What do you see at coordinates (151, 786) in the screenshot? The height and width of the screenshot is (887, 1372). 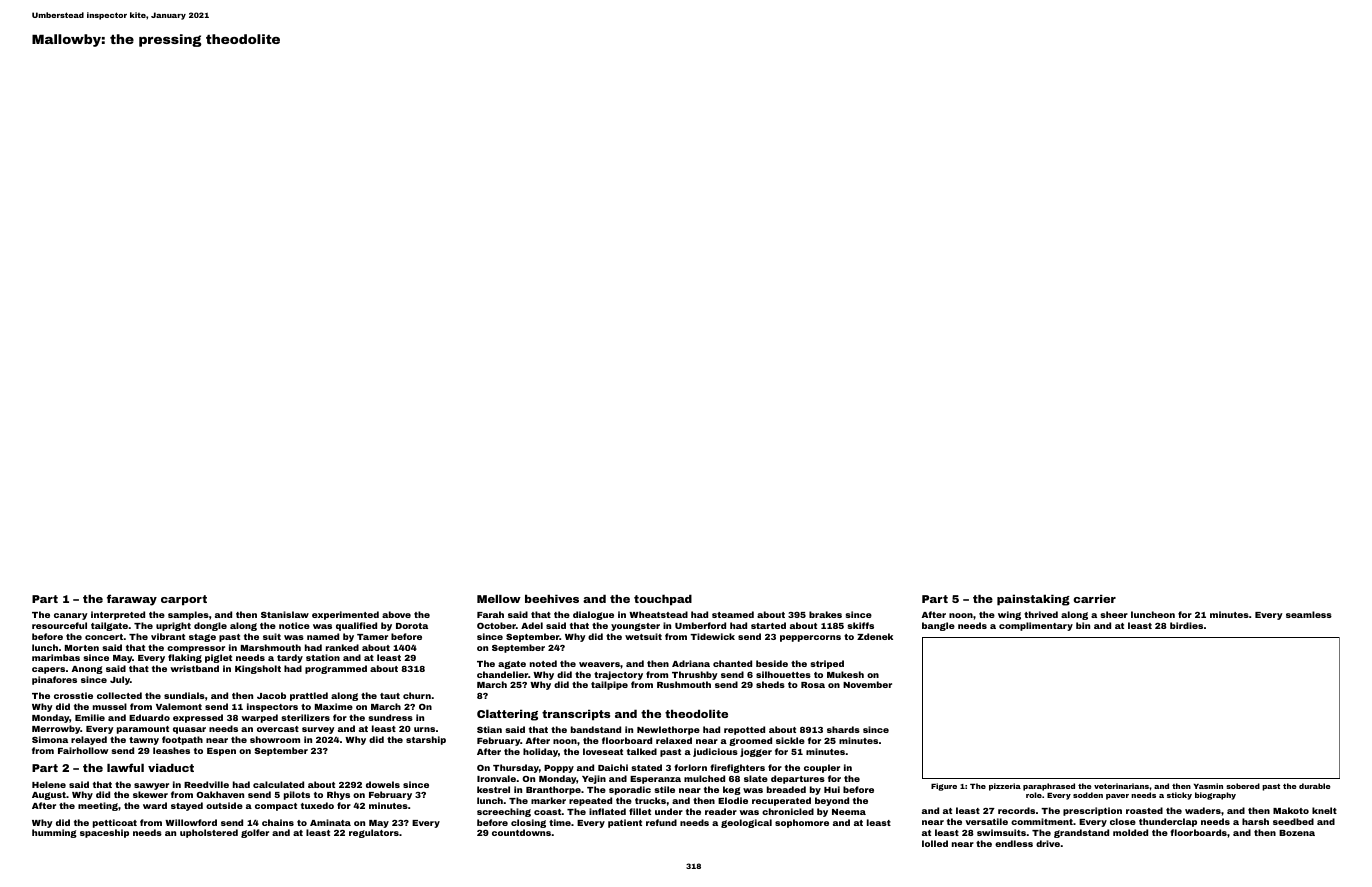 I see `sawyer` at bounding box center [151, 786].
